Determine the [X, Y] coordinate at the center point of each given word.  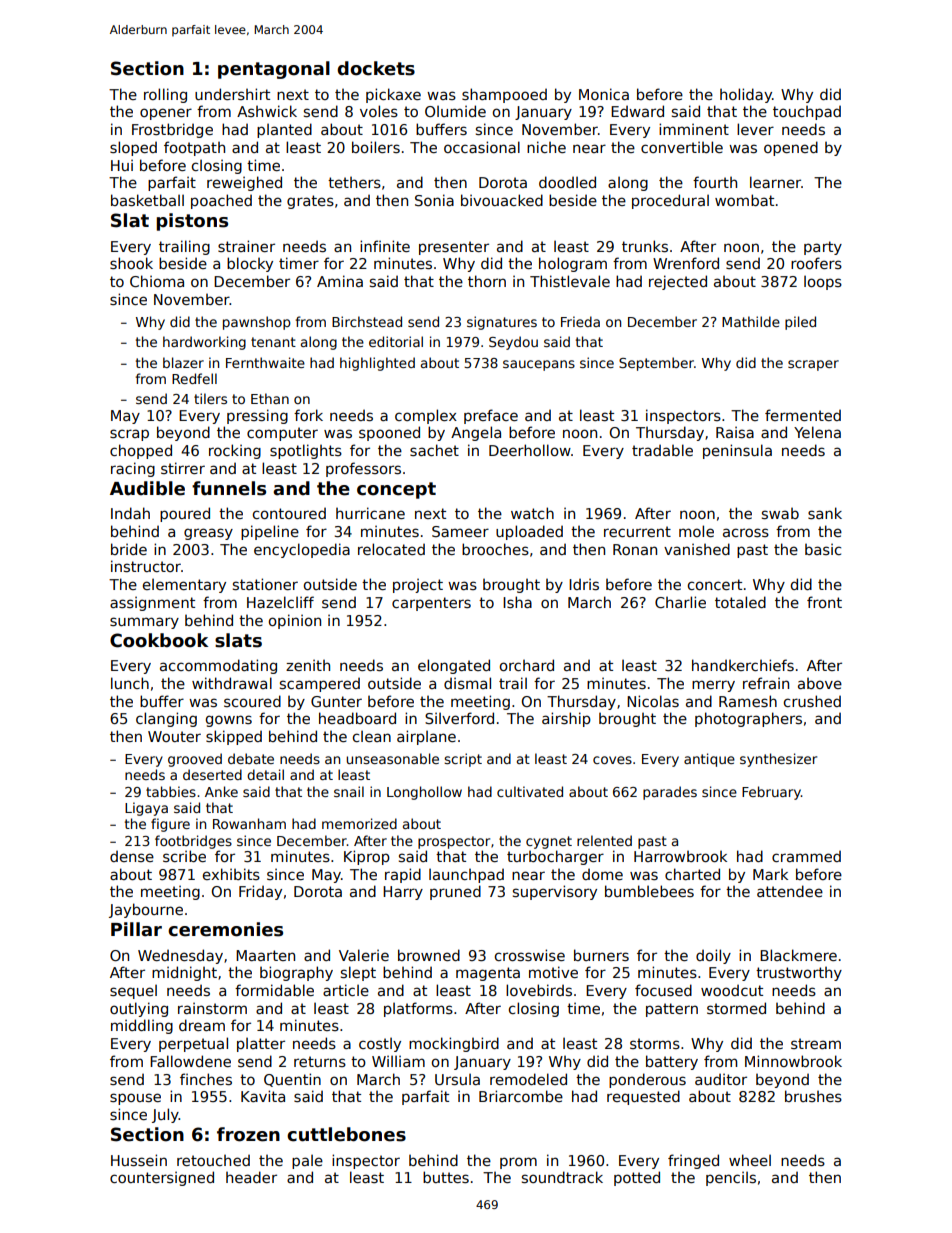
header [251, 1177]
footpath [194, 148]
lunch [130, 683]
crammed [806, 856]
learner [775, 182]
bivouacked [502, 200]
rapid [403, 875]
